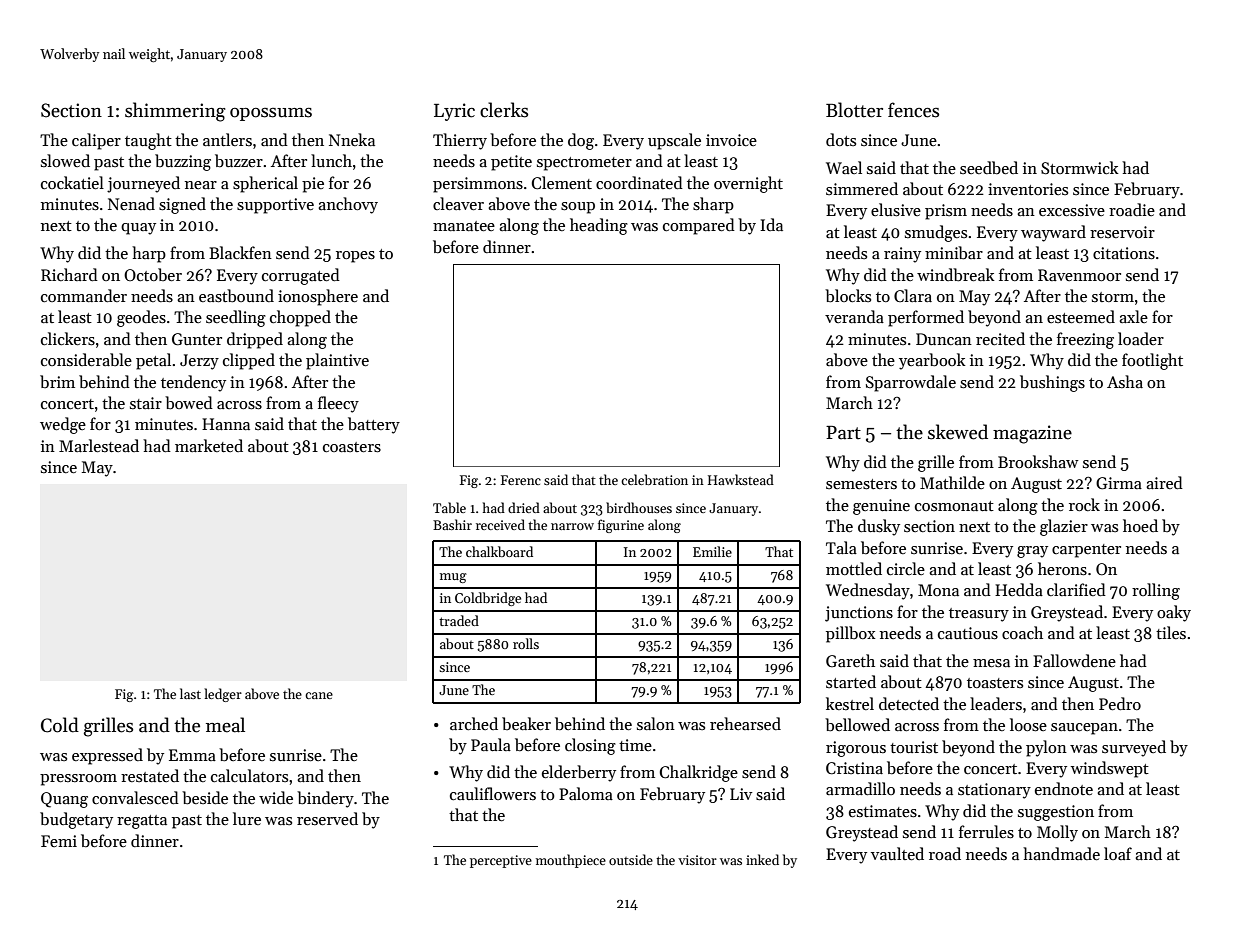 The width and height of the document is (1233, 952). What do you see at coordinates (1140, 525) in the document?
I see `hoed` at bounding box center [1140, 525].
